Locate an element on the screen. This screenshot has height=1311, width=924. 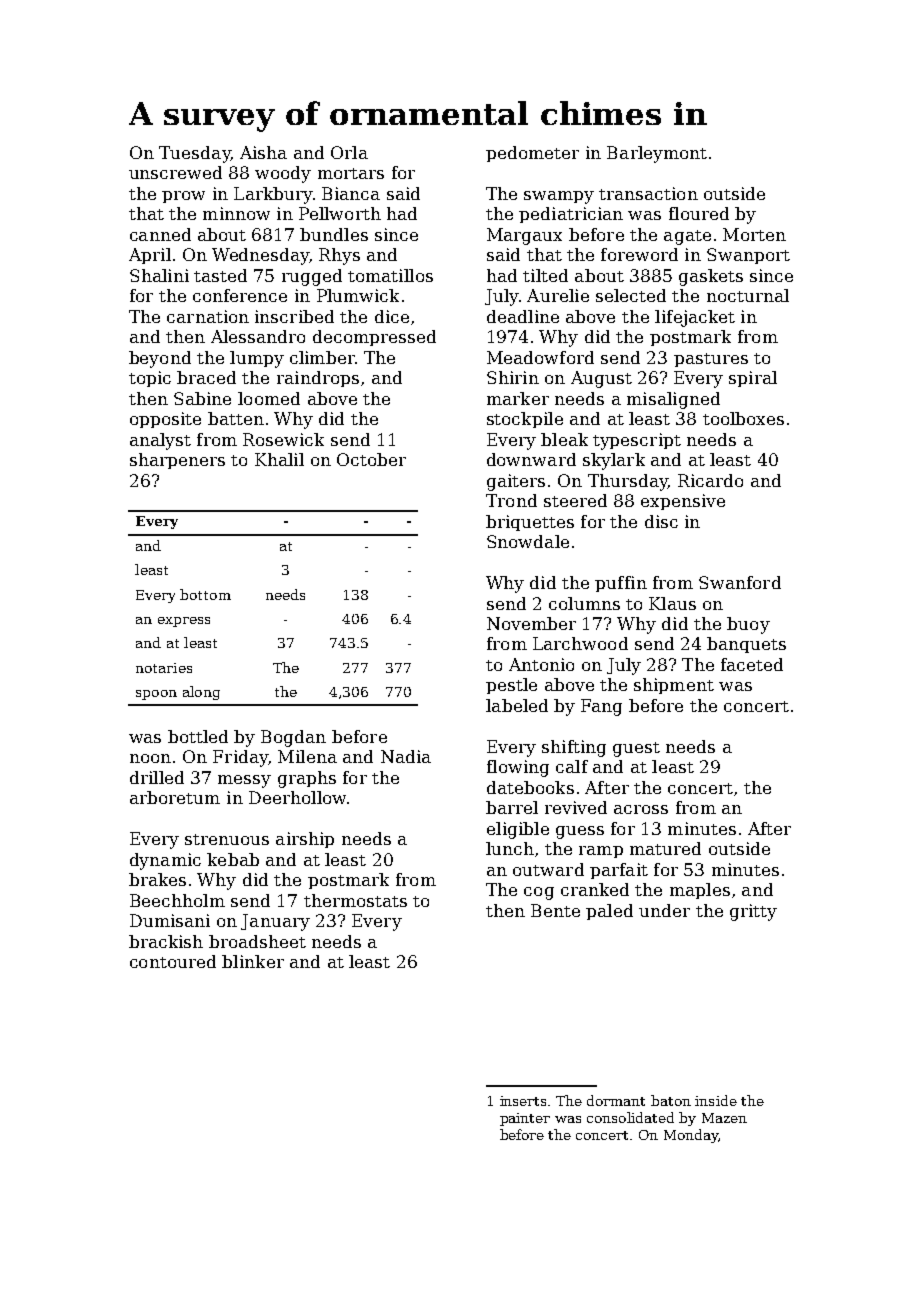
contoured is located at coordinates (173, 961).
